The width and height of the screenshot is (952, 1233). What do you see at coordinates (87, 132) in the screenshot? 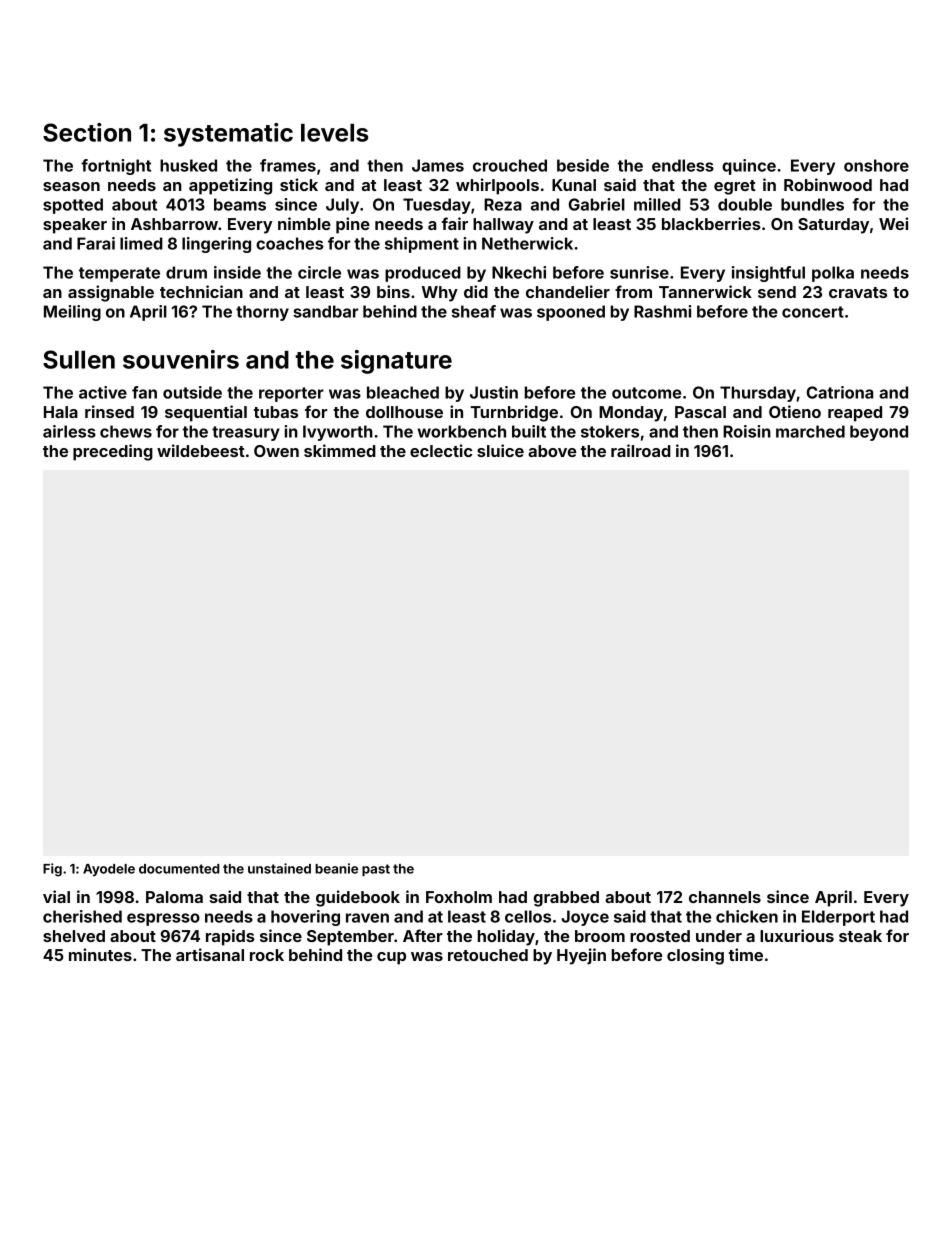
I see `Section` at bounding box center [87, 132].
